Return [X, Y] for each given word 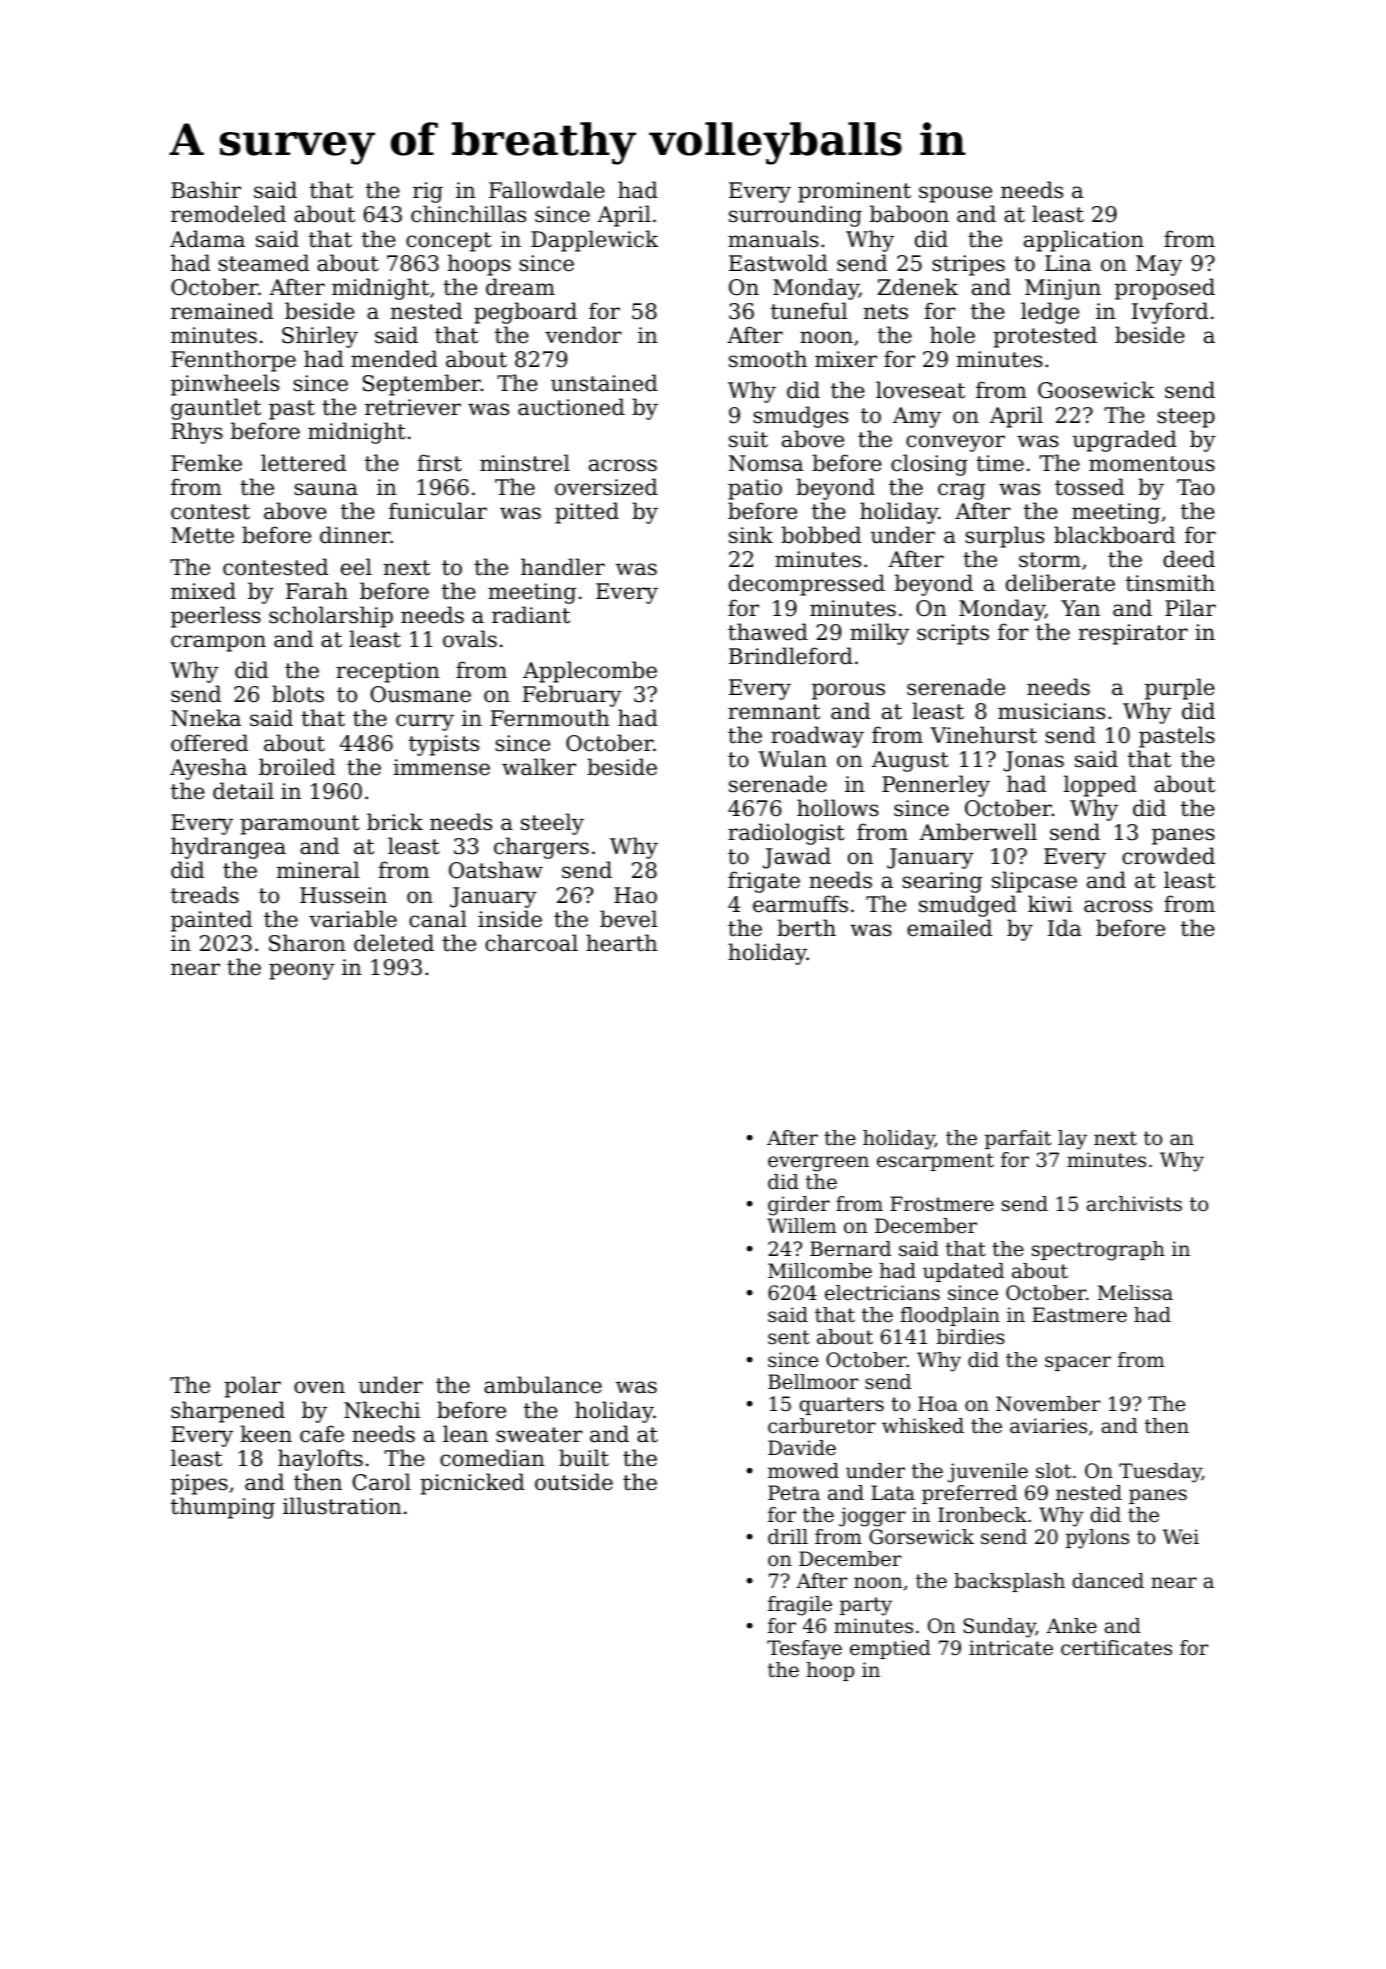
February [572, 696]
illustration [342, 1506]
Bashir [206, 190]
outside [574, 1482]
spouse [955, 194]
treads [205, 895]
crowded [1168, 856]
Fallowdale [547, 190]
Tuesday [1160, 1473]
